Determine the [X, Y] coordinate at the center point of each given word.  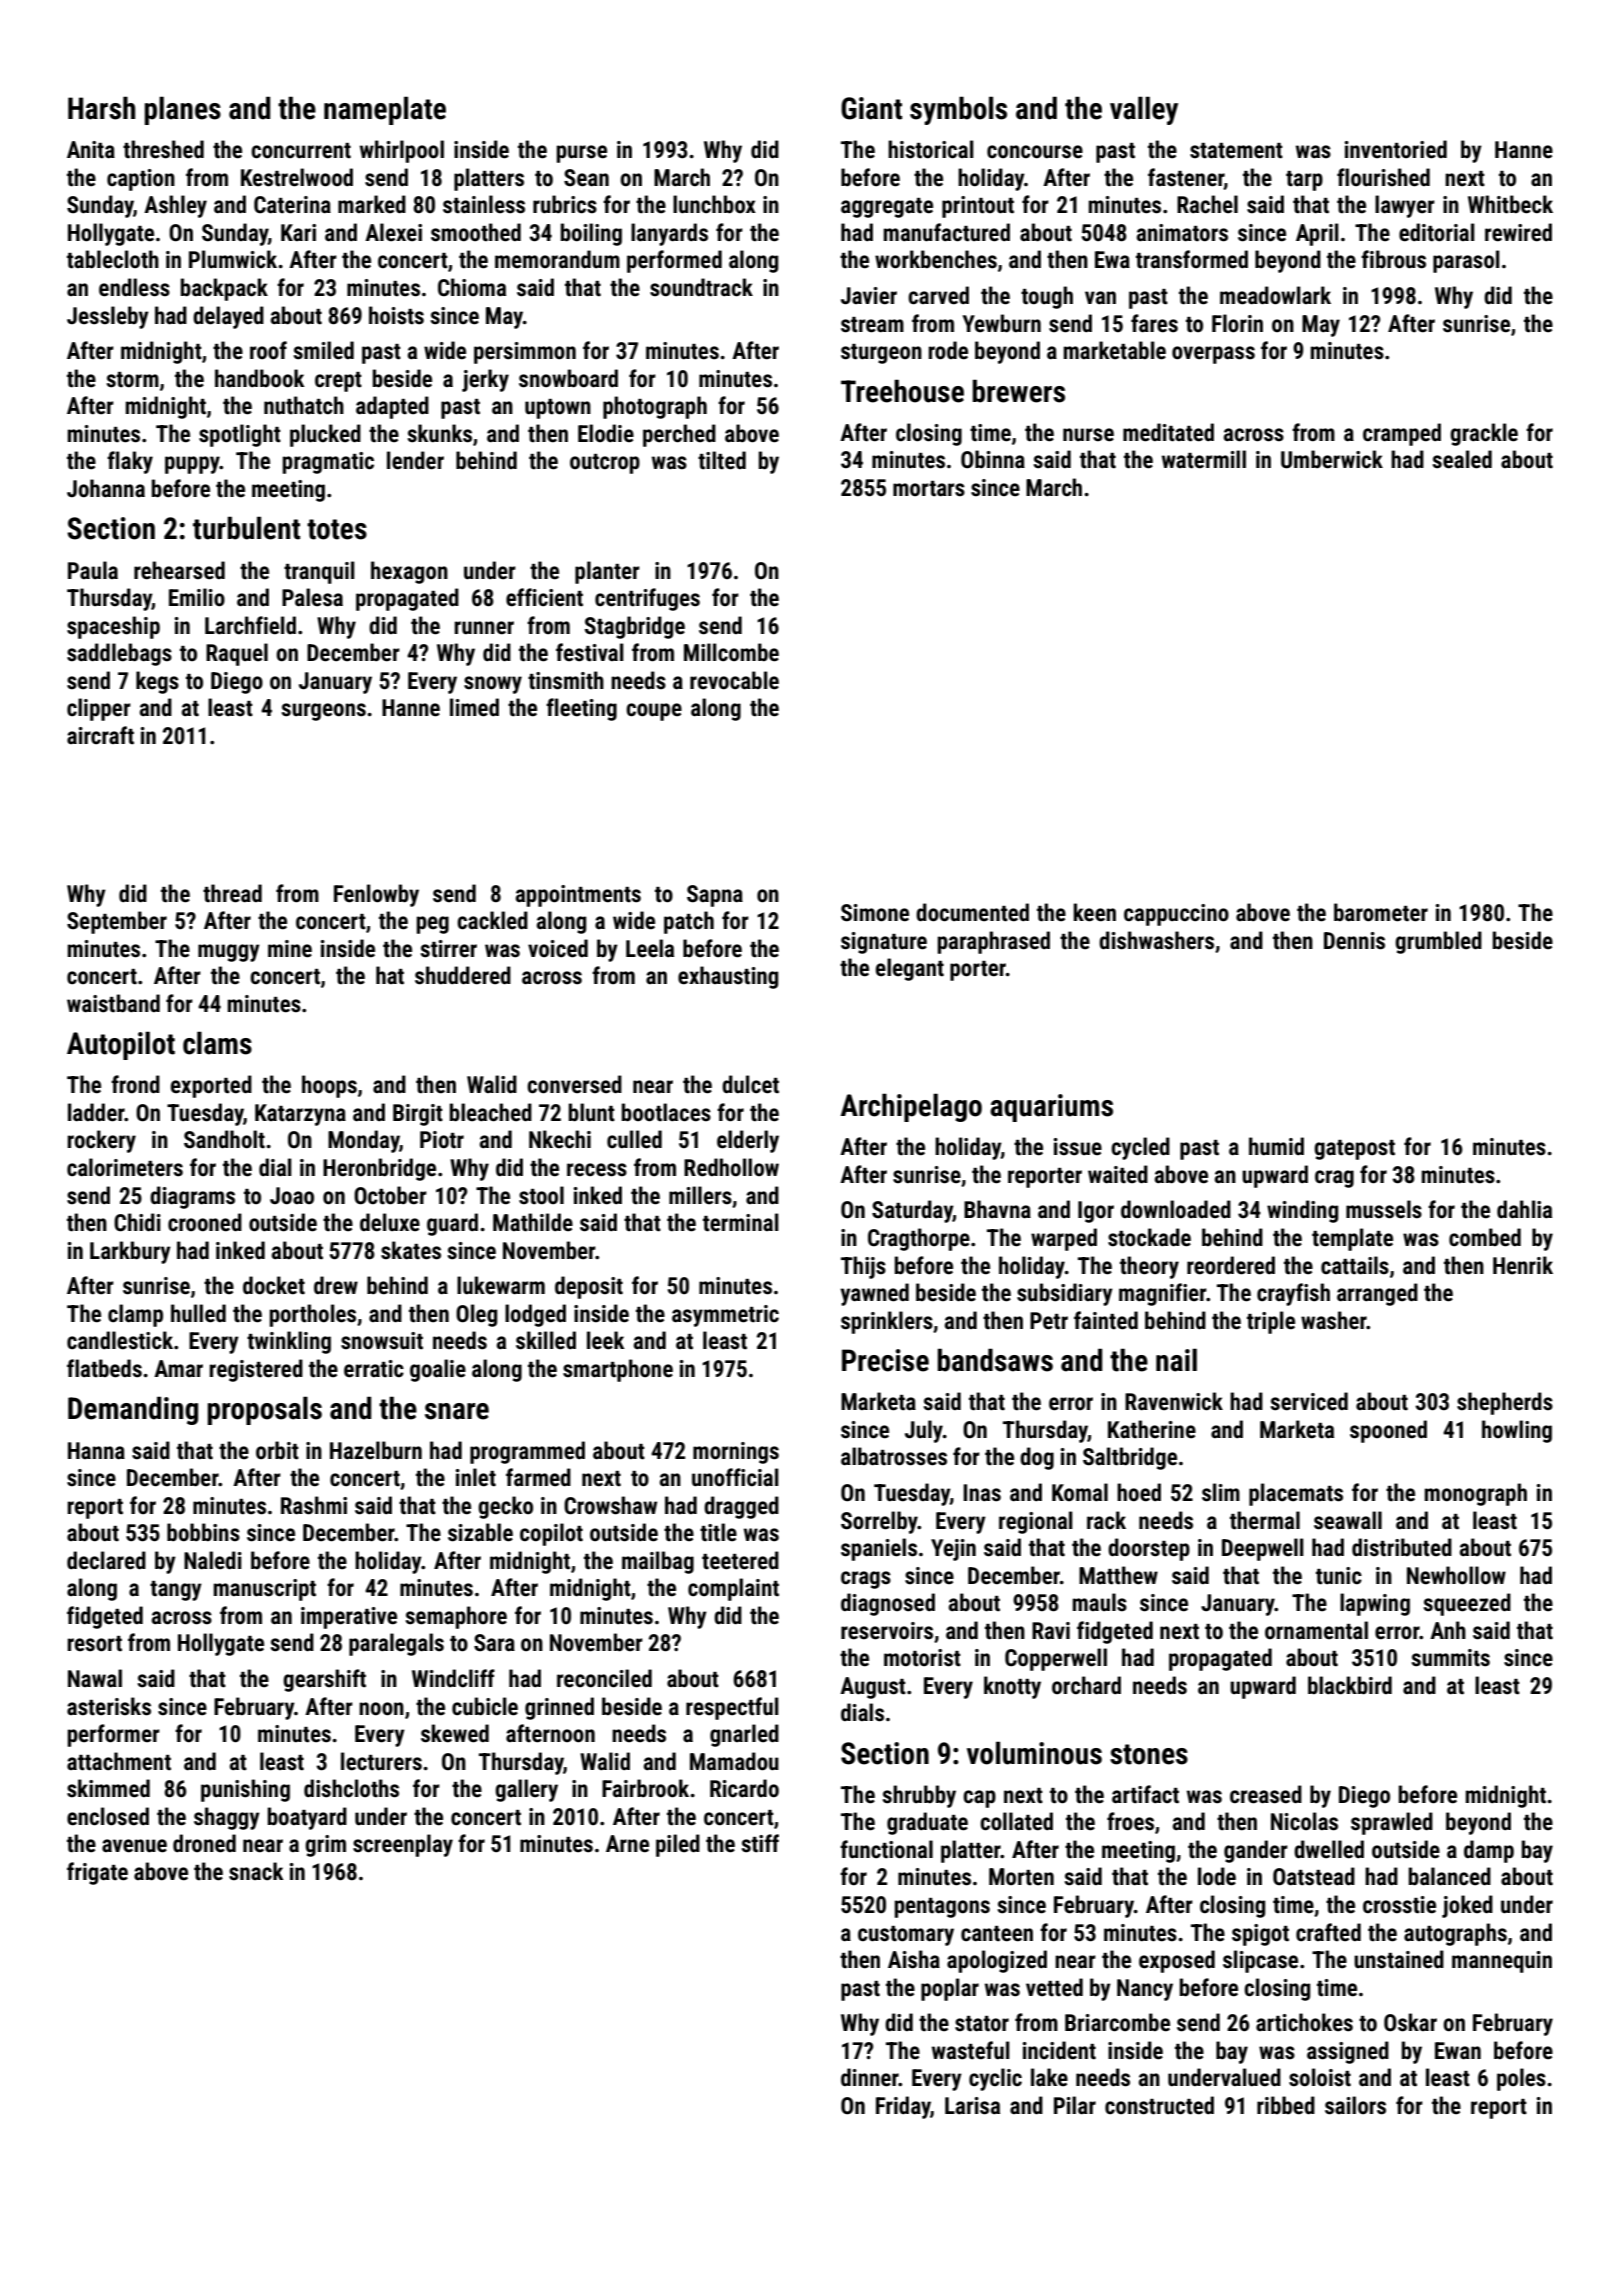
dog [1037, 1458]
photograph [655, 407]
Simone [875, 913]
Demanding [133, 1410]
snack [256, 1871]
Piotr [442, 1140]
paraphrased [994, 942]
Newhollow [1456, 1575]
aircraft [100, 735]
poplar [950, 1989]
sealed [1462, 459]
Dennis [1354, 941]
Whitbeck [1510, 204]
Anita [91, 150]
